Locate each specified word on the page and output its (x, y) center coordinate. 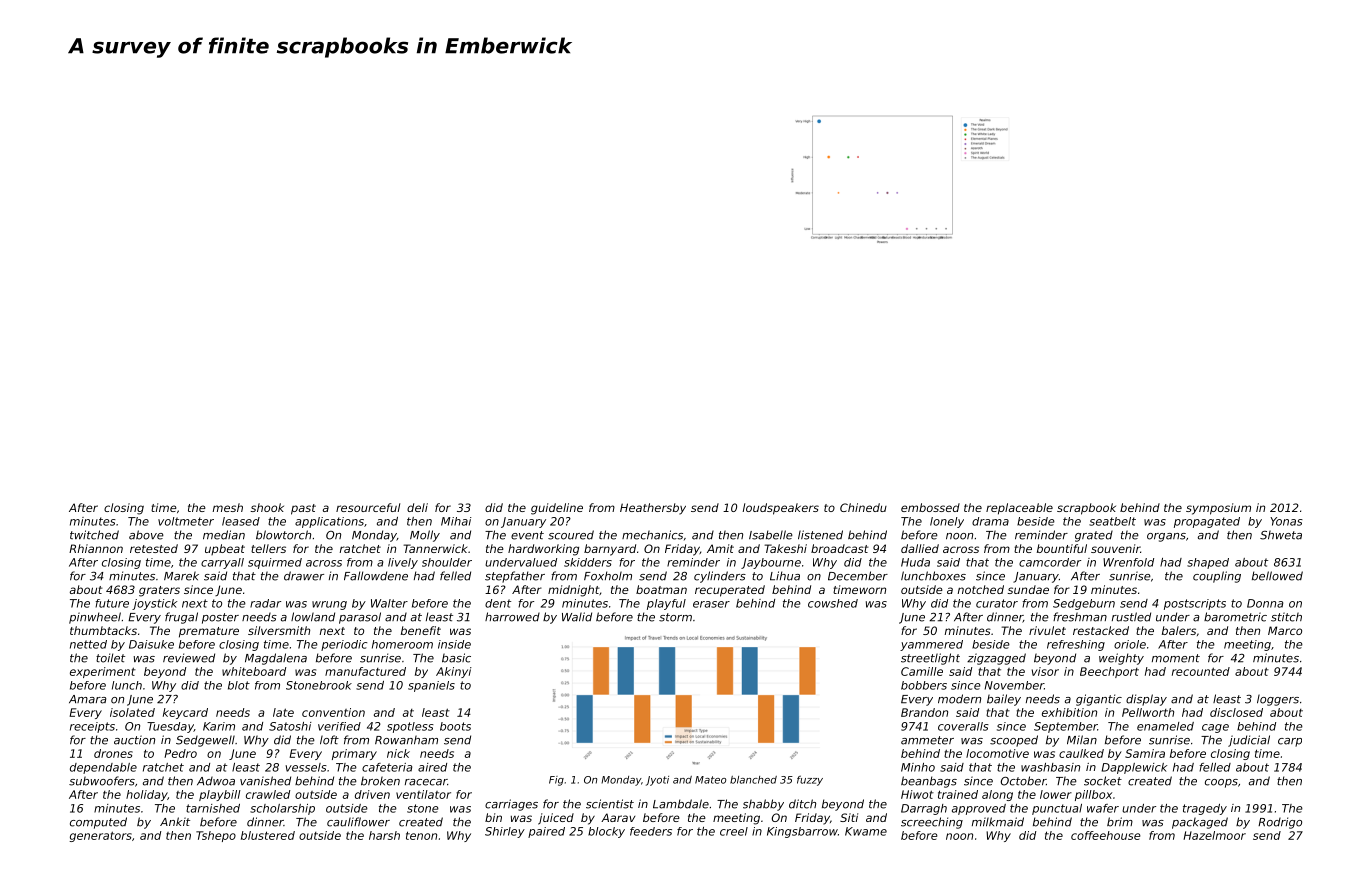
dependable (103, 768)
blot (239, 685)
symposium (1218, 509)
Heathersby (653, 509)
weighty (1121, 659)
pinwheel (95, 618)
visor (1045, 671)
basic (456, 658)
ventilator (423, 794)
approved (979, 809)
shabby (763, 805)
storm (675, 617)
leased (241, 521)
